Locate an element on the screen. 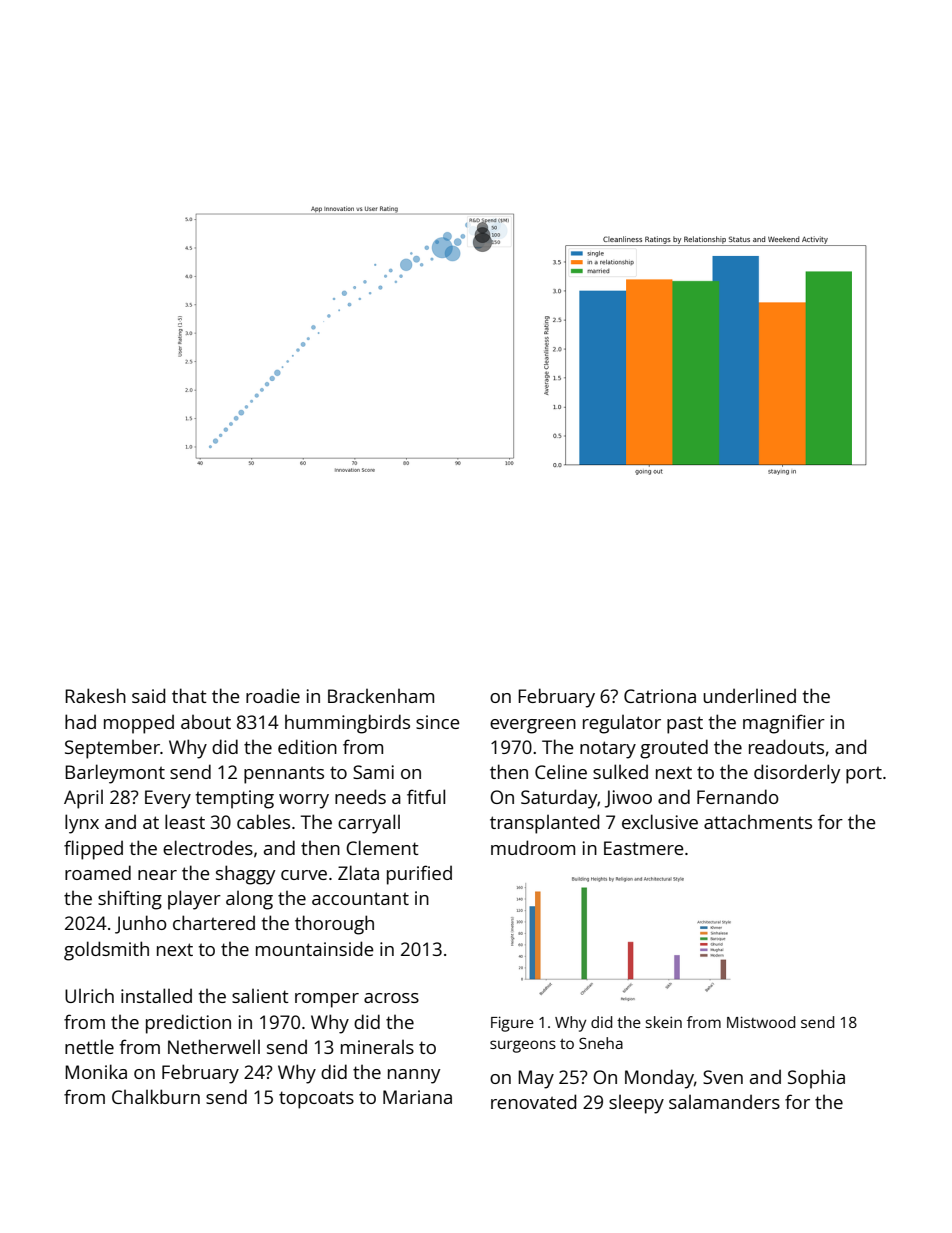 The image size is (952, 1233). skein is located at coordinates (663, 1022).
